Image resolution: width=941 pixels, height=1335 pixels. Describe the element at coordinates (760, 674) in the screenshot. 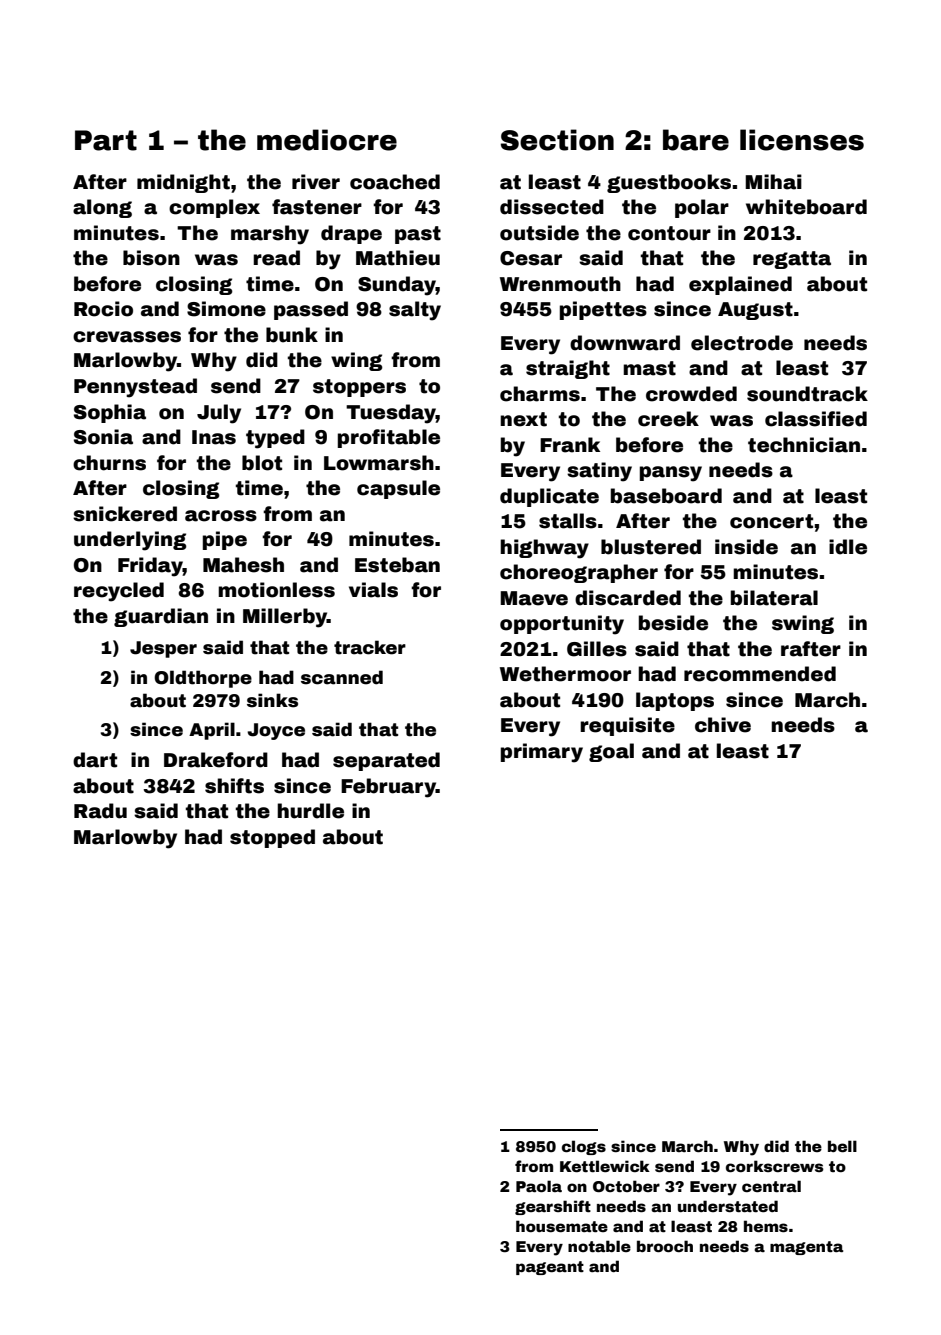

I see `recommended` at that location.
